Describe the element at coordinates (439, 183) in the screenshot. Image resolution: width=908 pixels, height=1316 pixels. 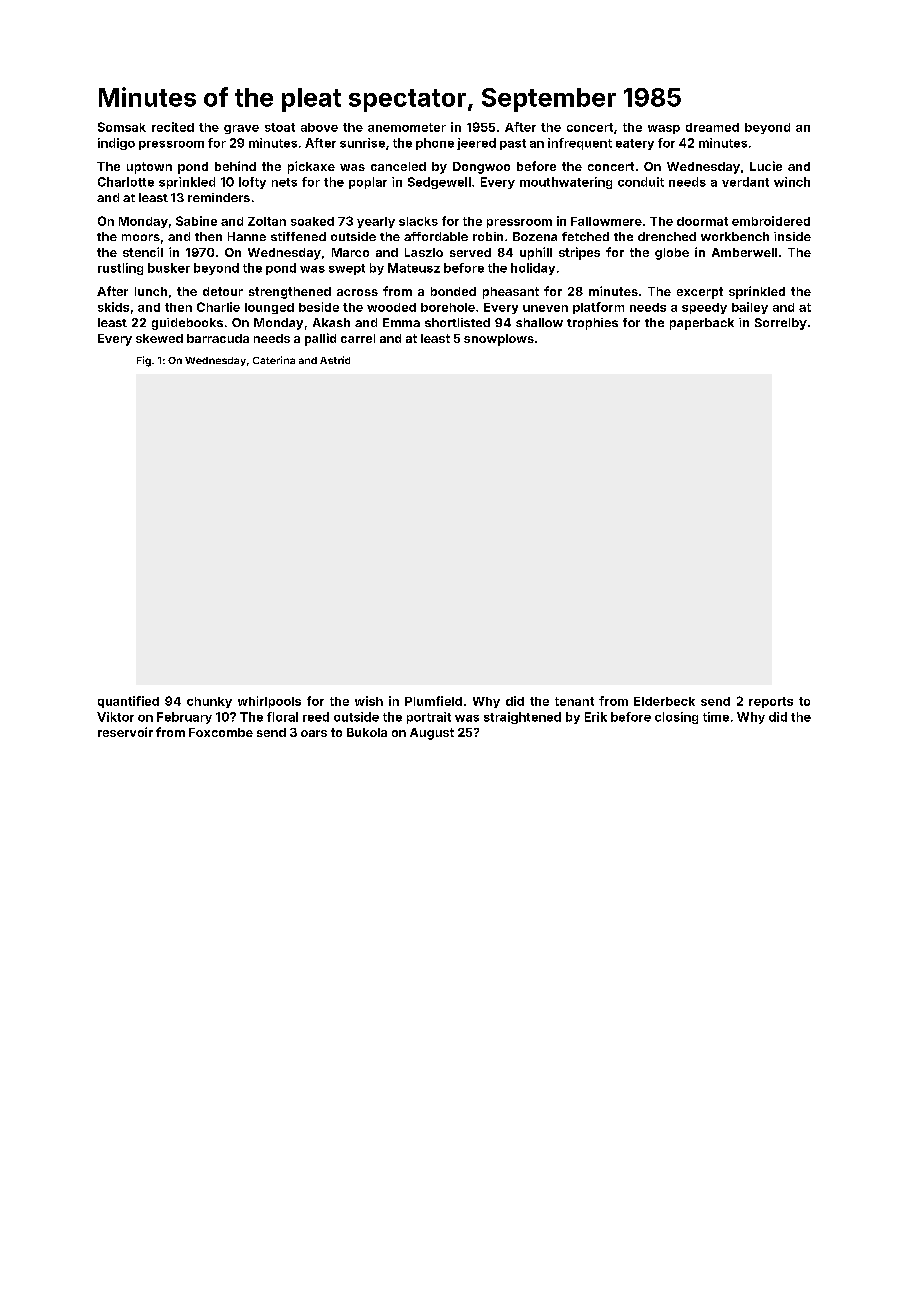
I see `Sedgewell` at that location.
